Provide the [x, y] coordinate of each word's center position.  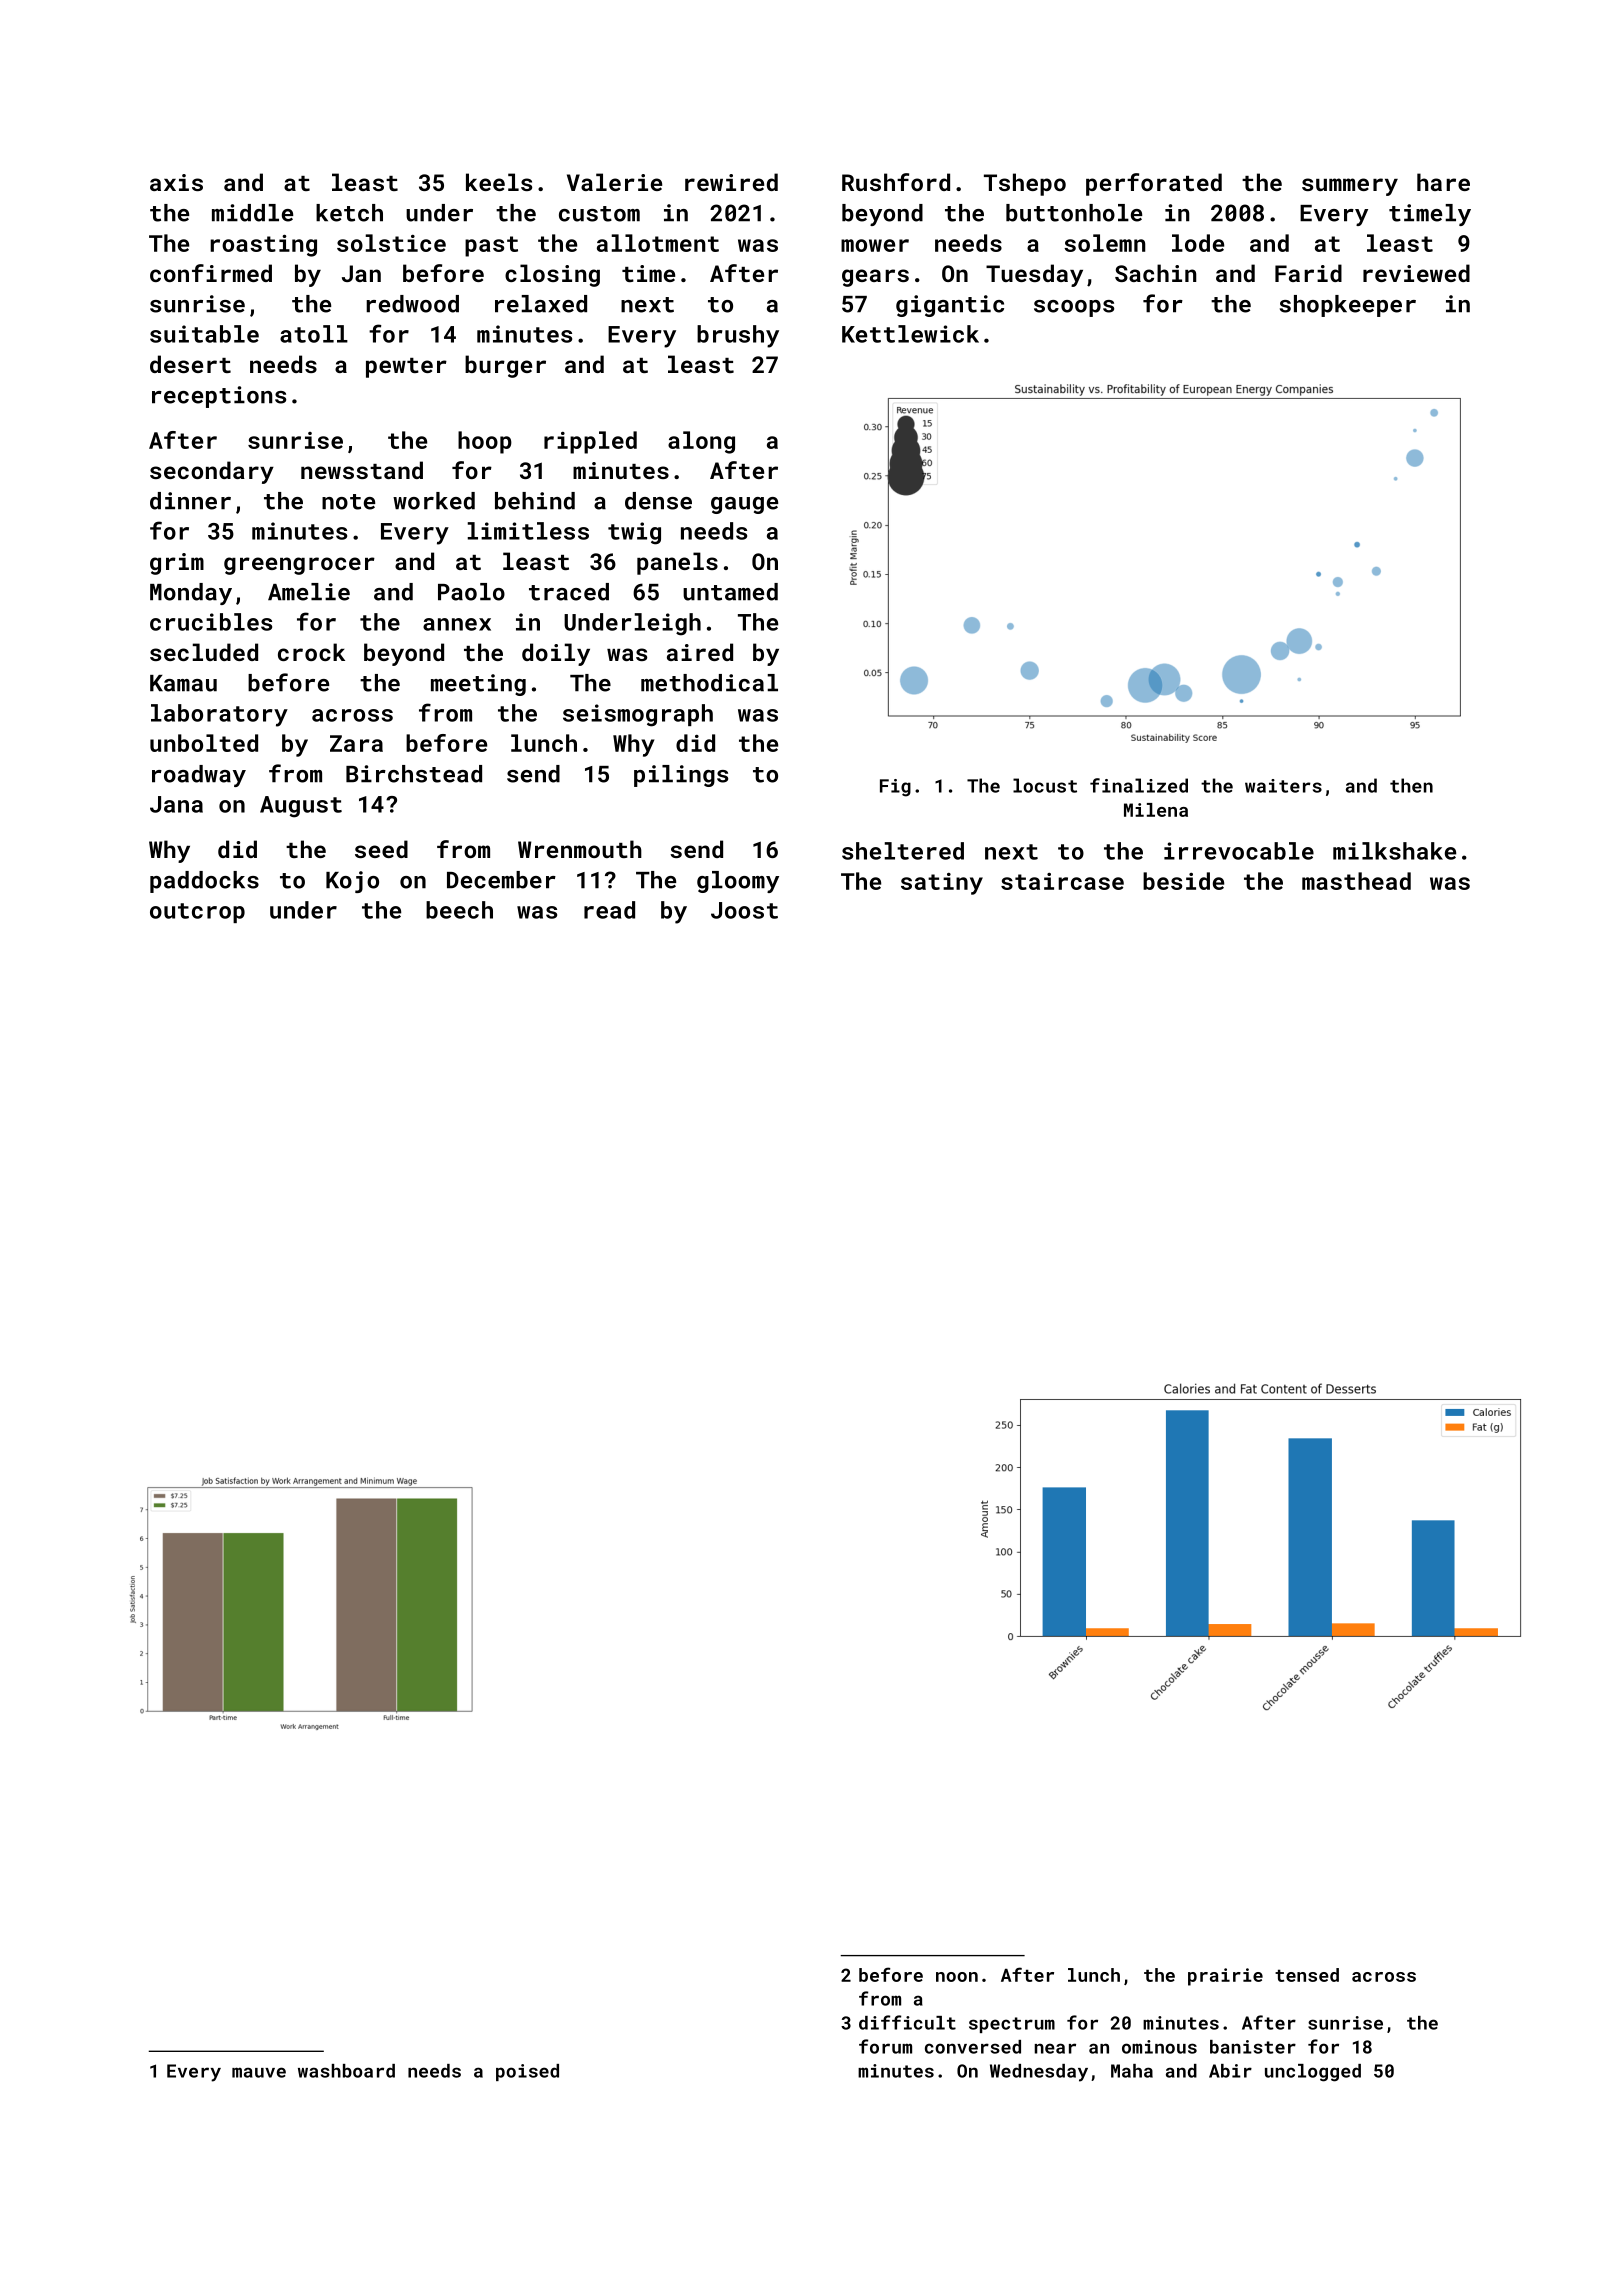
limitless [528, 531]
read [609, 910]
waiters [1283, 786]
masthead [1356, 881]
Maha [1132, 2071]
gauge [744, 505]
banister [1253, 2047]
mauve [259, 2072]
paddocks [204, 882]
